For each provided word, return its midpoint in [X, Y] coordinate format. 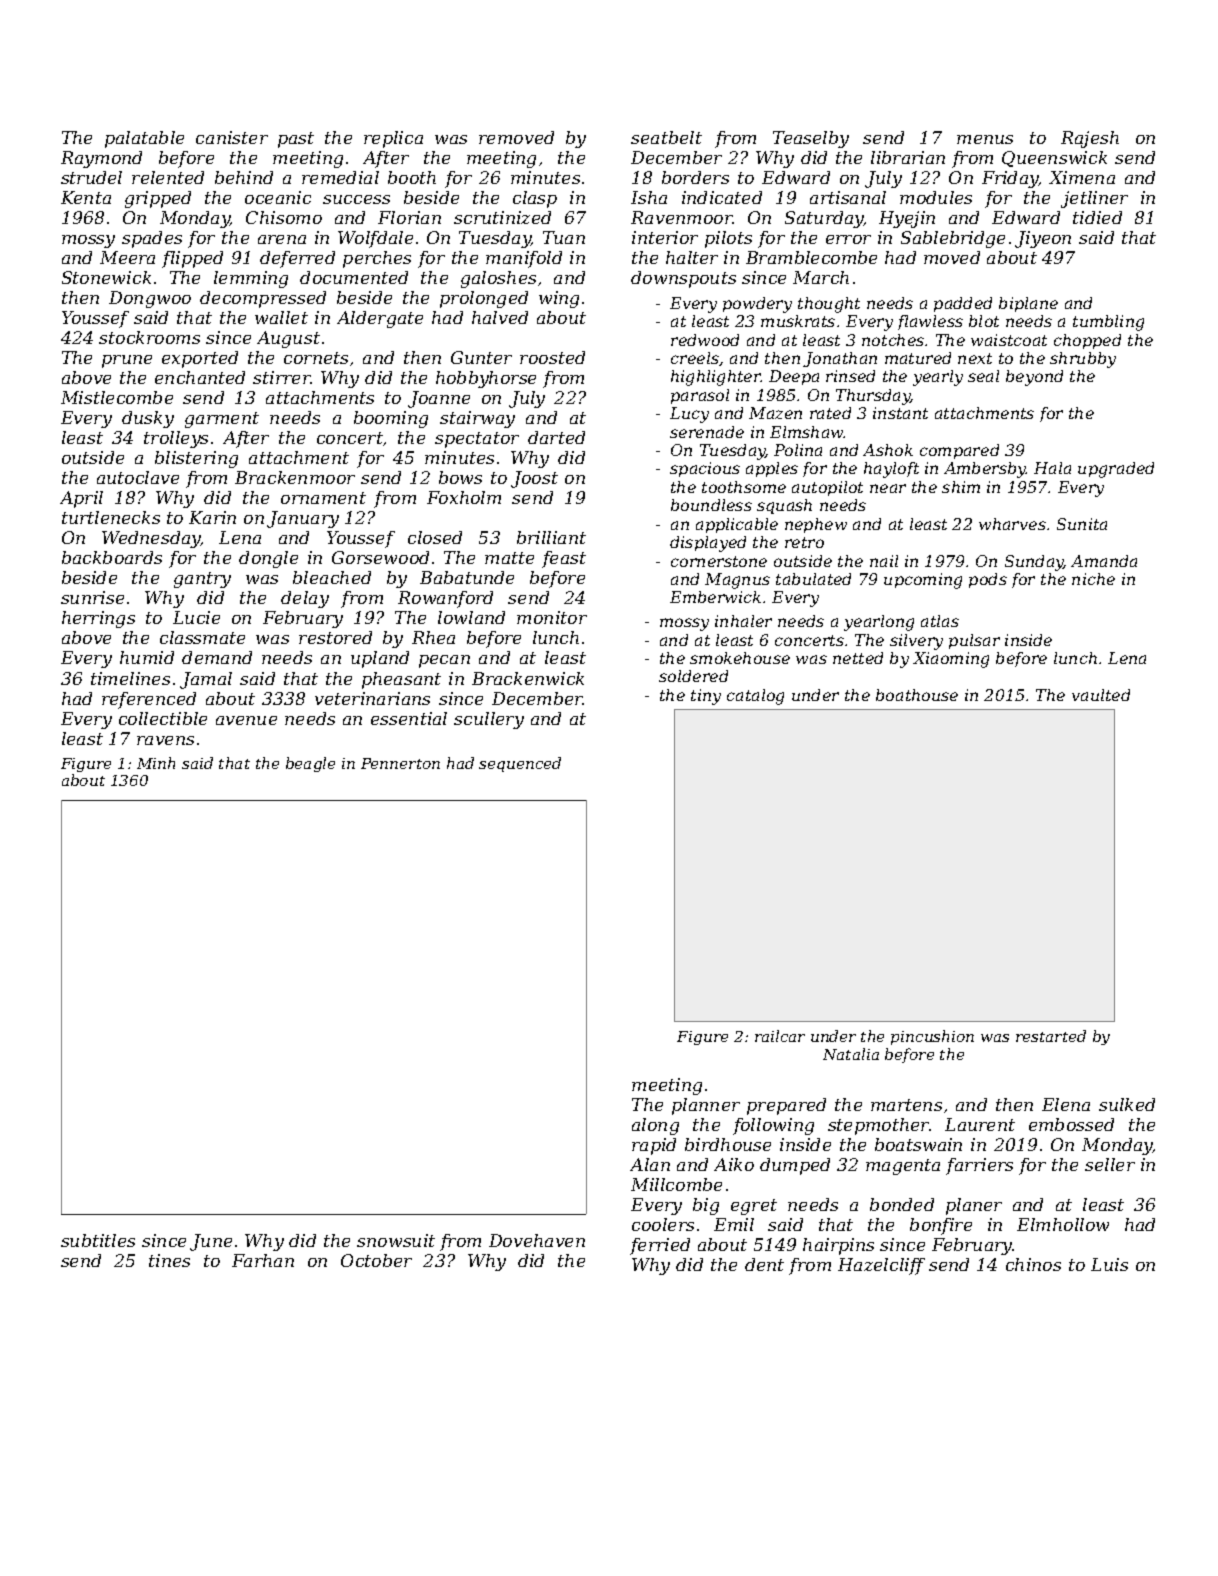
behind [244, 177]
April [81, 499]
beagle [310, 764]
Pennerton [400, 763]
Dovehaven [537, 1240]
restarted [1051, 1036]
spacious [705, 469]
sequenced [520, 764]
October [376, 1260]
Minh [156, 763]
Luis [1109, 1264]
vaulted [1101, 695]
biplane [1028, 304]
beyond [1034, 378]
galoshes [498, 279]
